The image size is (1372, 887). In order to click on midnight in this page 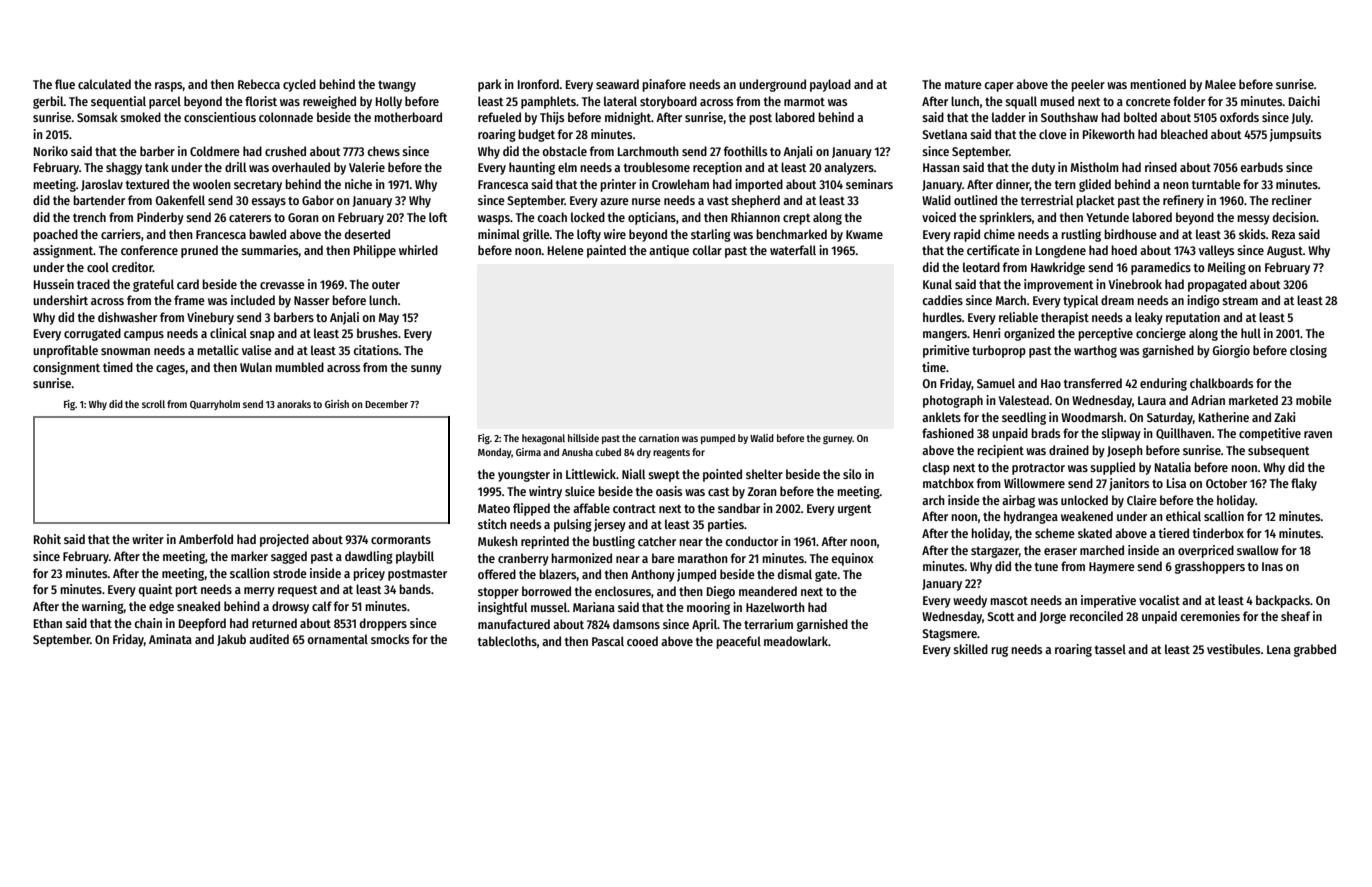, I will do `click(628, 118)`.
